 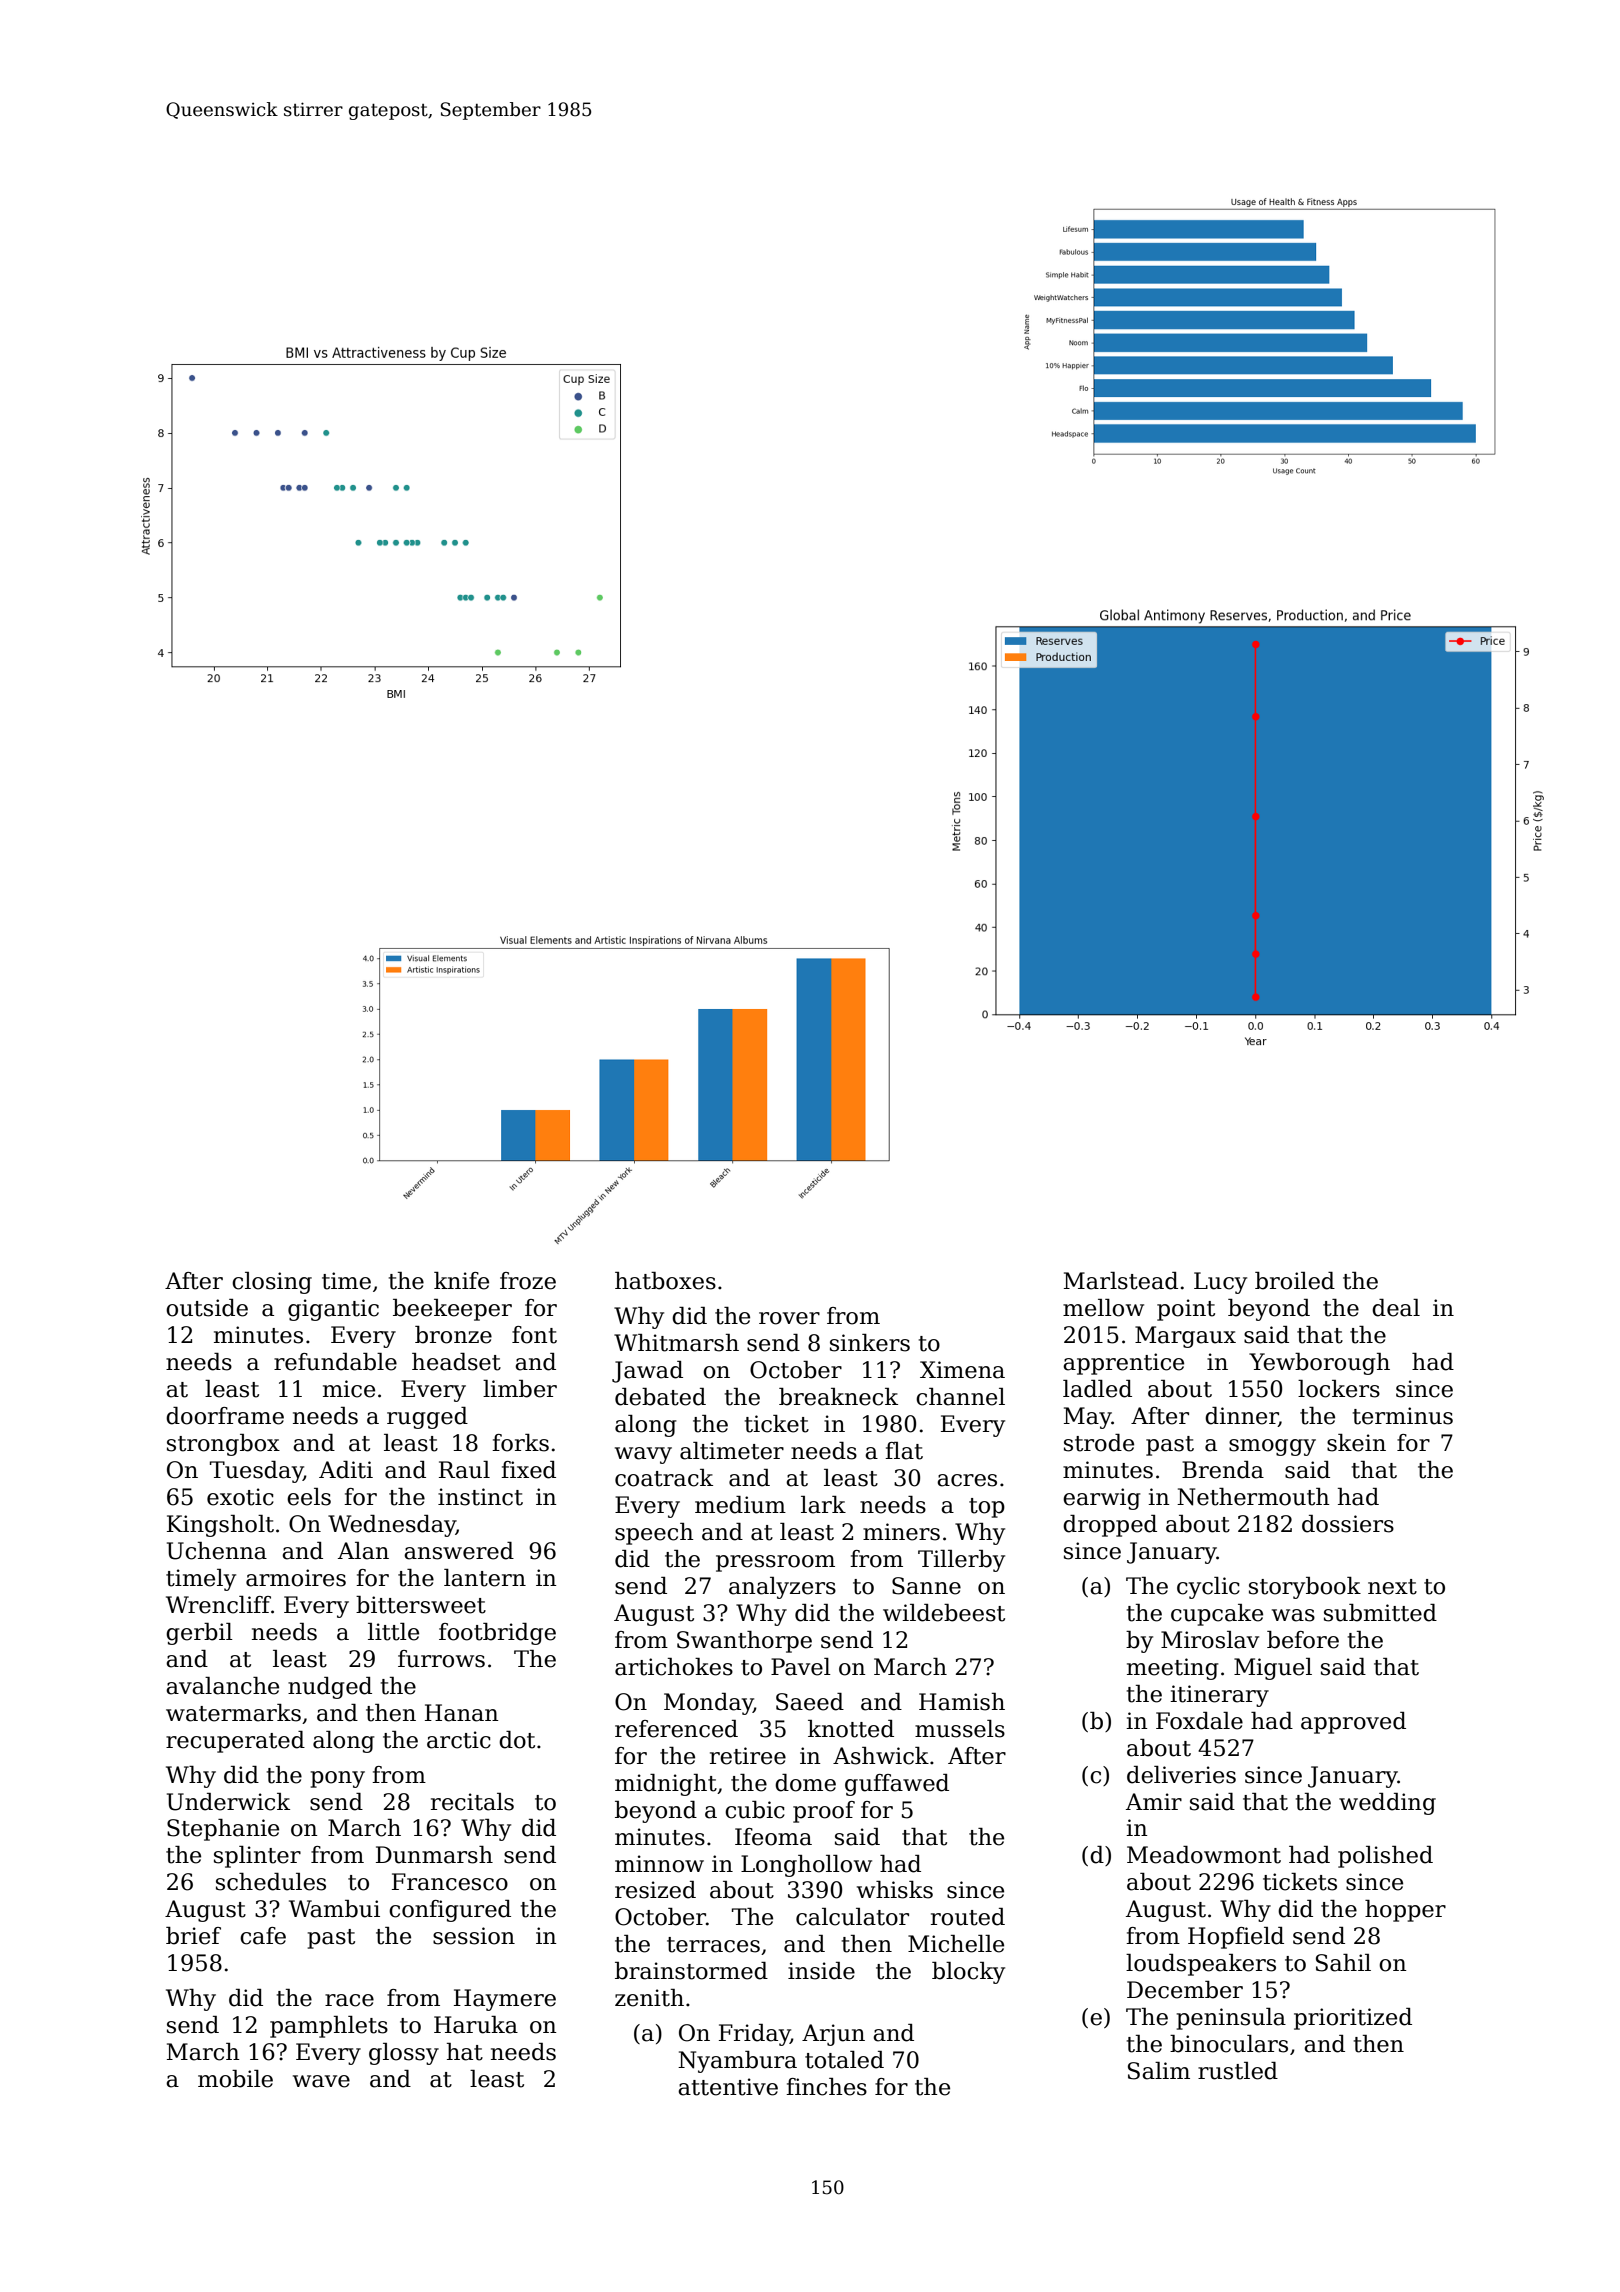 I want to click on dossiers, so click(x=1348, y=1524).
